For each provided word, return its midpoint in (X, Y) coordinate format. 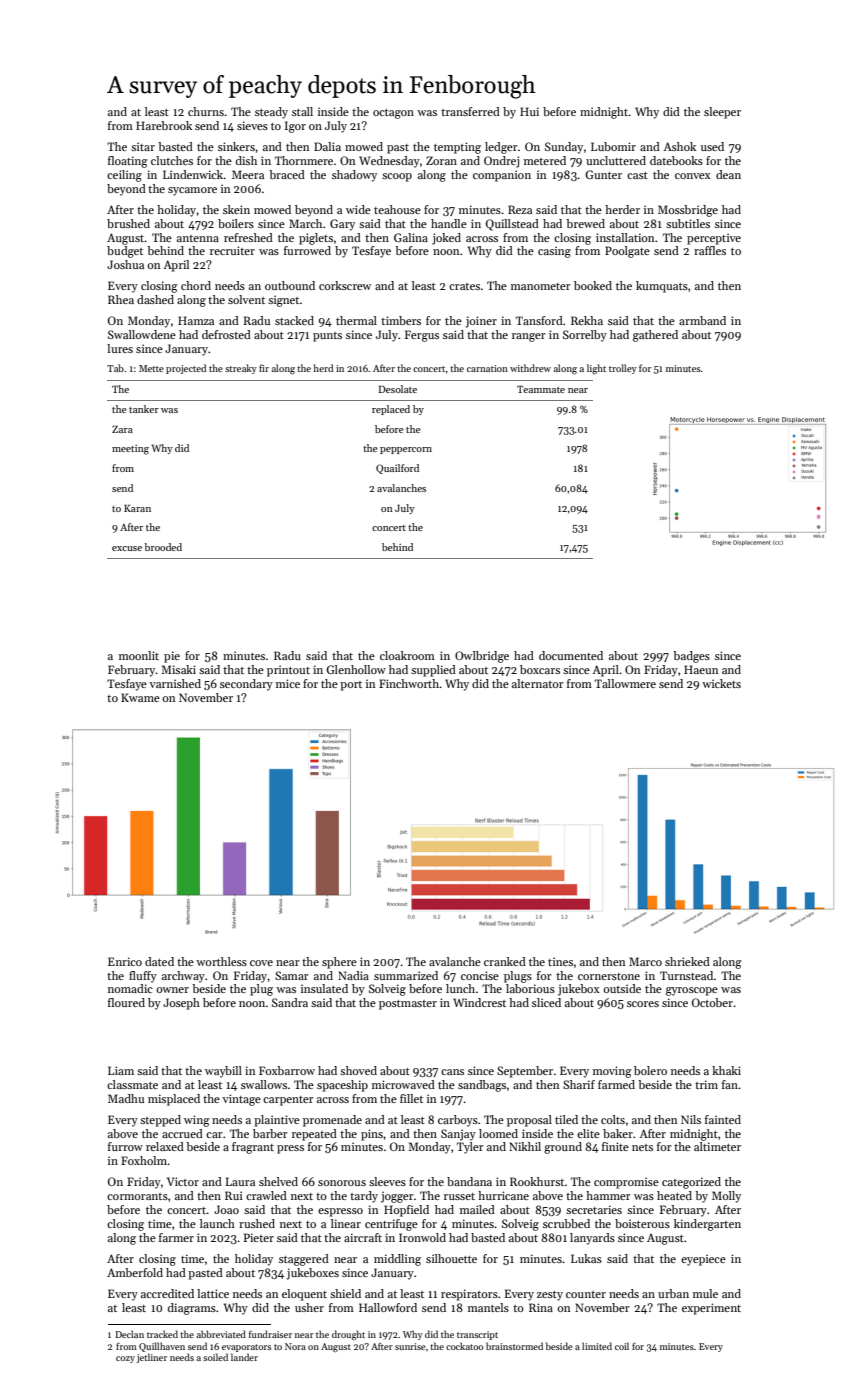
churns (206, 111)
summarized (406, 975)
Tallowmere (625, 683)
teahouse (397, 209)
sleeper (722, 113)
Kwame (140, 697)
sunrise (410, 1346)
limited (597, 1346)
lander (244, 1357)
